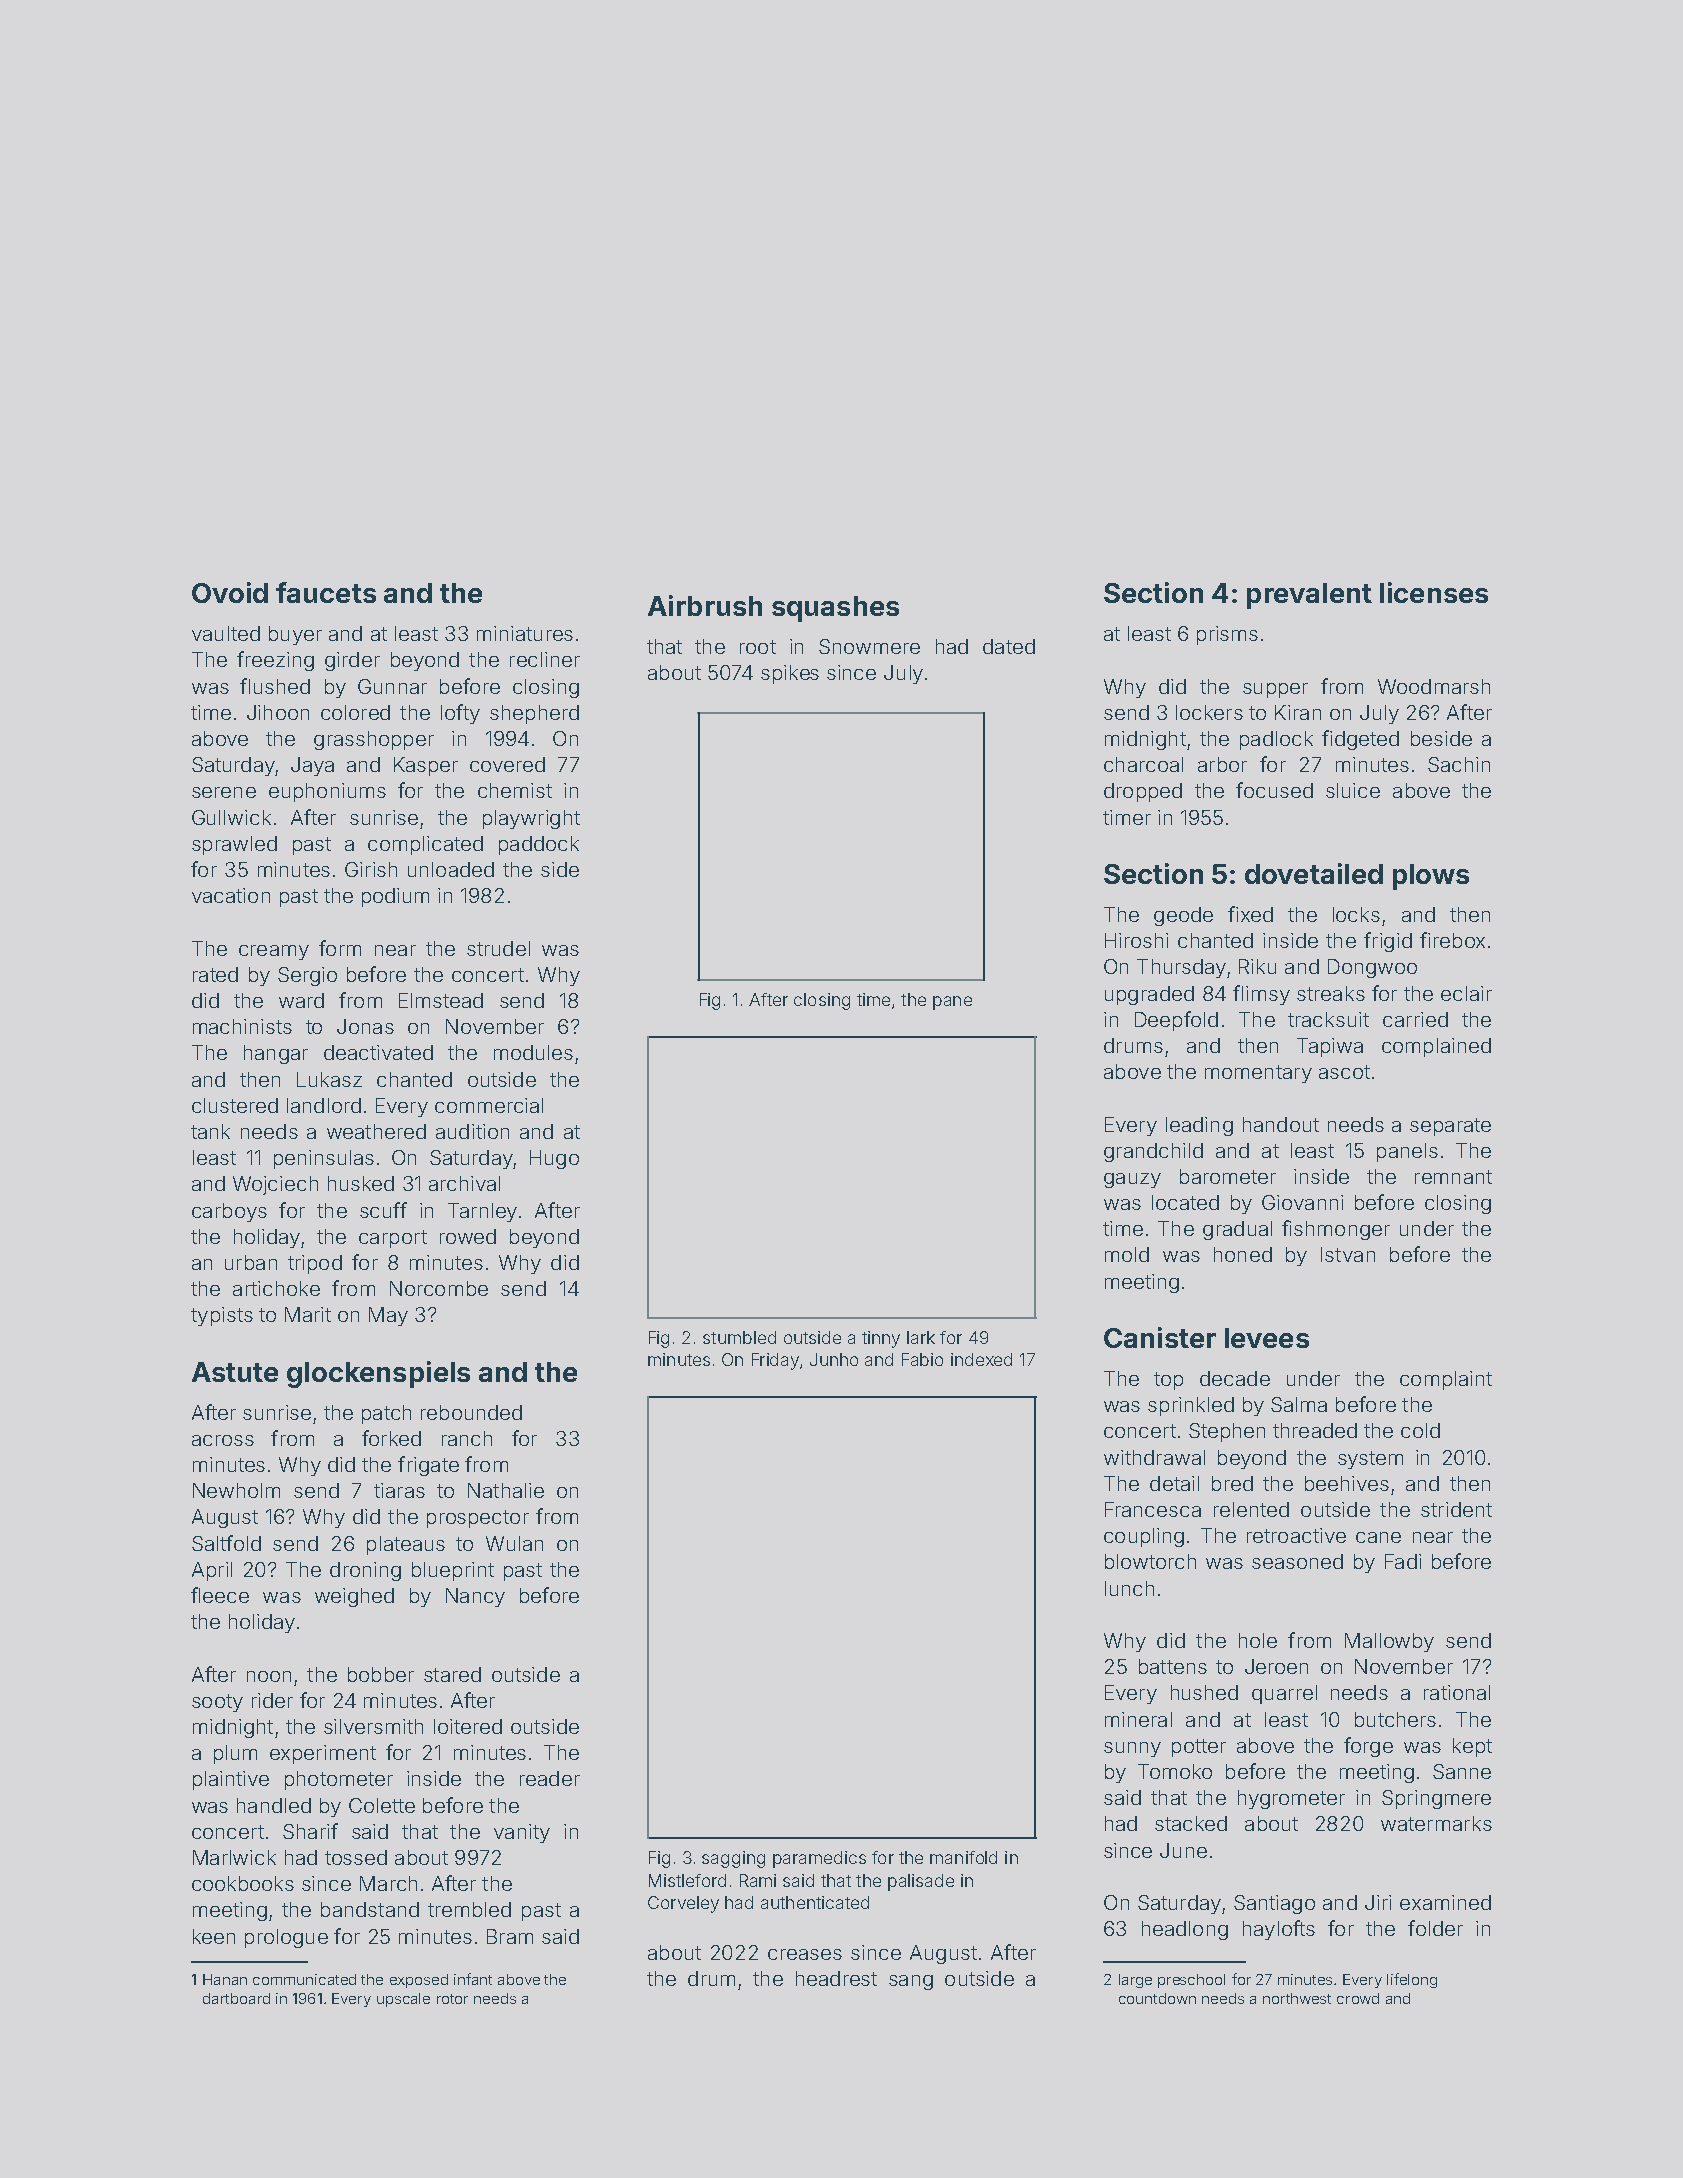 The image size is (1683, 2178). I want to click on freezing, so click(275, 661).
